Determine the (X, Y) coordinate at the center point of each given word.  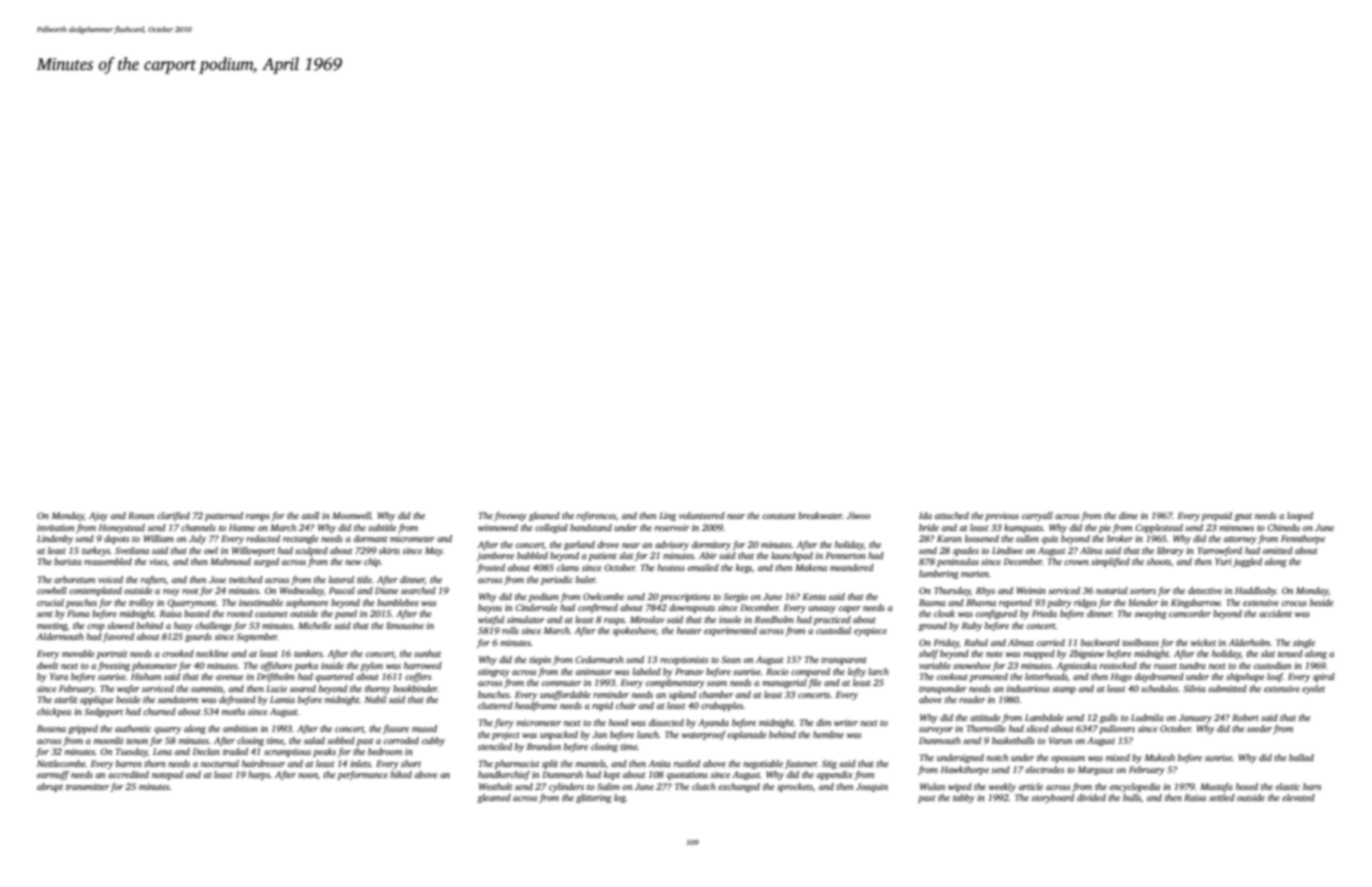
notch (997, 757)
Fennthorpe (1303, 539)
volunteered (702, 515)
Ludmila (1147, 717)
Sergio (735, 597)
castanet (271, 614)
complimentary (675, 683)
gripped (83, 729)
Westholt (496, 786)
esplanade (747, 735)
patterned (224, 516)
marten (975, 574)
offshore (277, 666)
